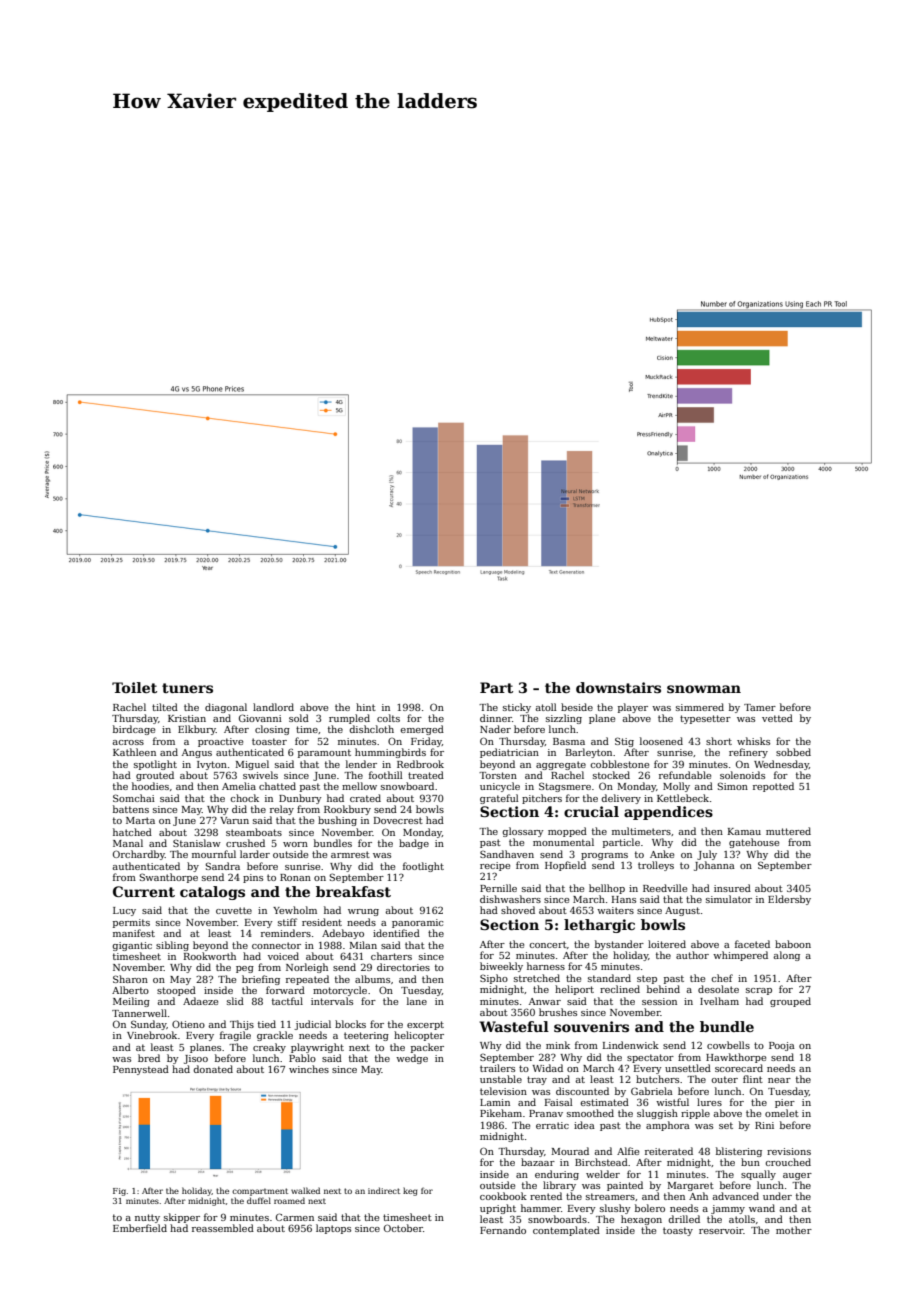 The width and height of the screenshot is (924, 1308). I want to click on mellow, so click(359, 786).
